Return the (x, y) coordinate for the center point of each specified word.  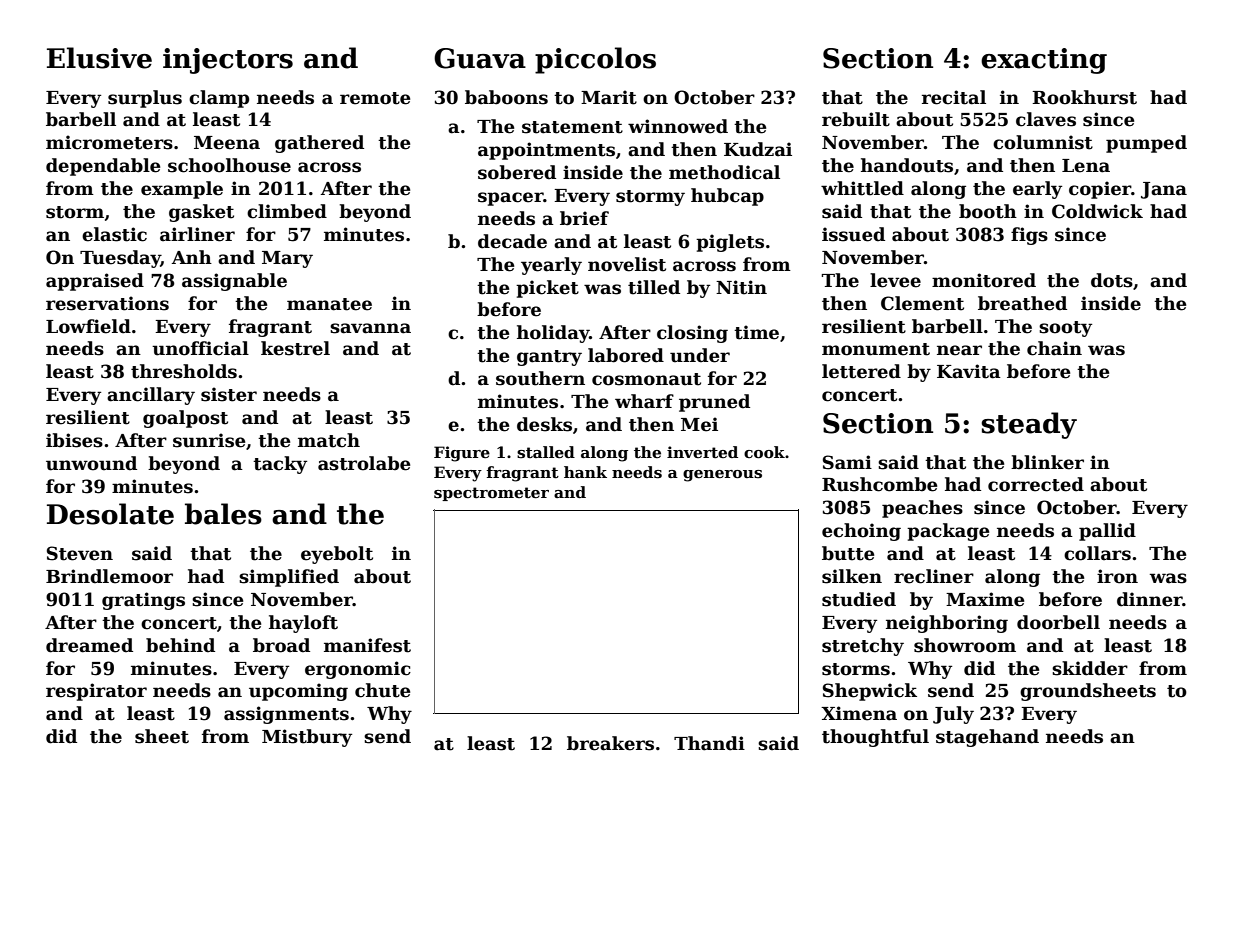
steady (1029, 425)
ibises (74, 440)
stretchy (863, 647)
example (182, 190)
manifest (367, 645)
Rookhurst (1084, 97)
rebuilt (856, 119)
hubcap (727, 197)
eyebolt (337, 555)
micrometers (109, 142)
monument (876, 349)
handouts (907, 165)
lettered (861, 371)
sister (229, 394)
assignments (286, 715)
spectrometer (491, 494)
